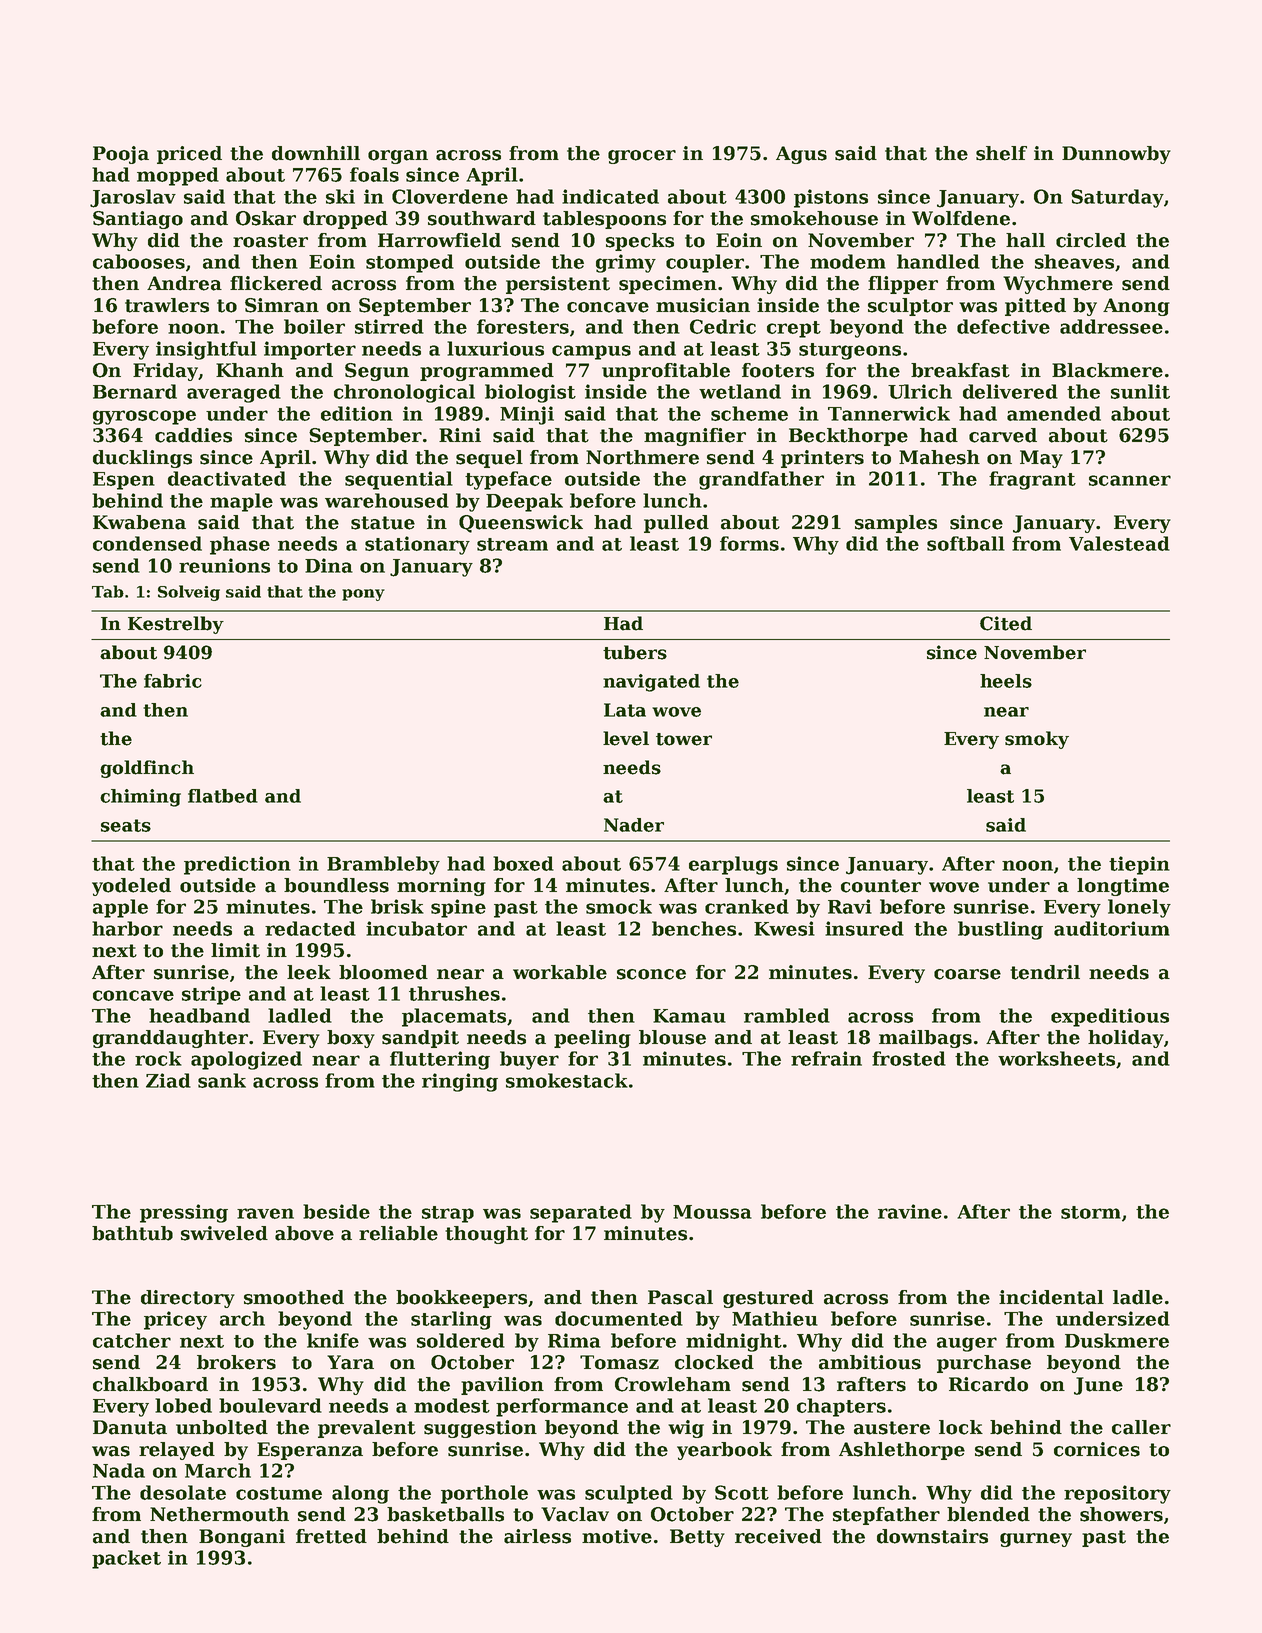 Image resolution: width=1262 pixels, height=1633 pixels. Describe the element at coordinates (398, 157) in the page. I see `organ` at that location.
